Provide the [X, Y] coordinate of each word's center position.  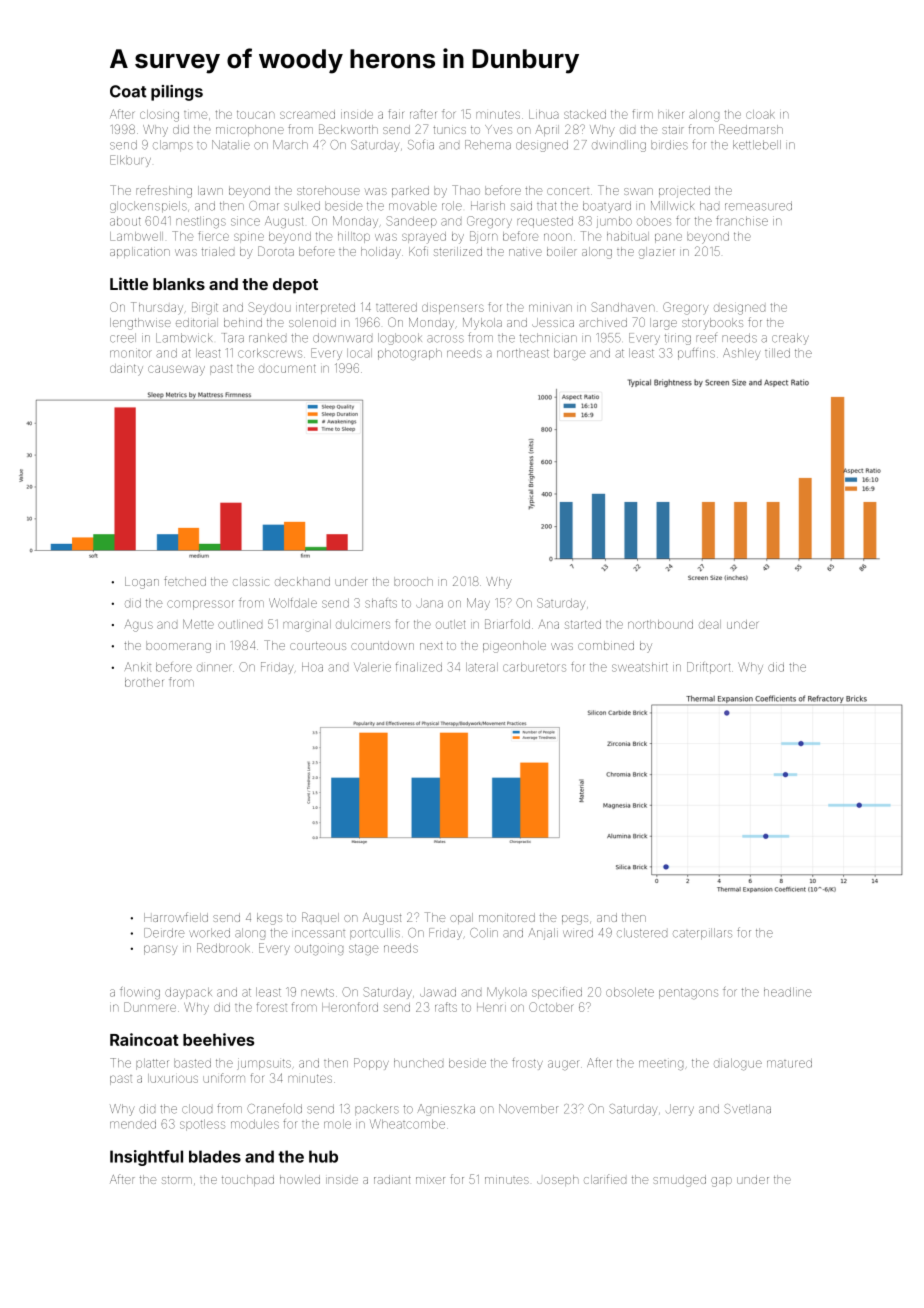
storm [177, 1180]
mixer [430, 1180]
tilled [777, 353]
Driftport [708, 668]
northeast [523, 353]
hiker [671, 114]
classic [251, 581]
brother [144, 682]
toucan [256, 114]
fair [396, 114]
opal [461, 918]
